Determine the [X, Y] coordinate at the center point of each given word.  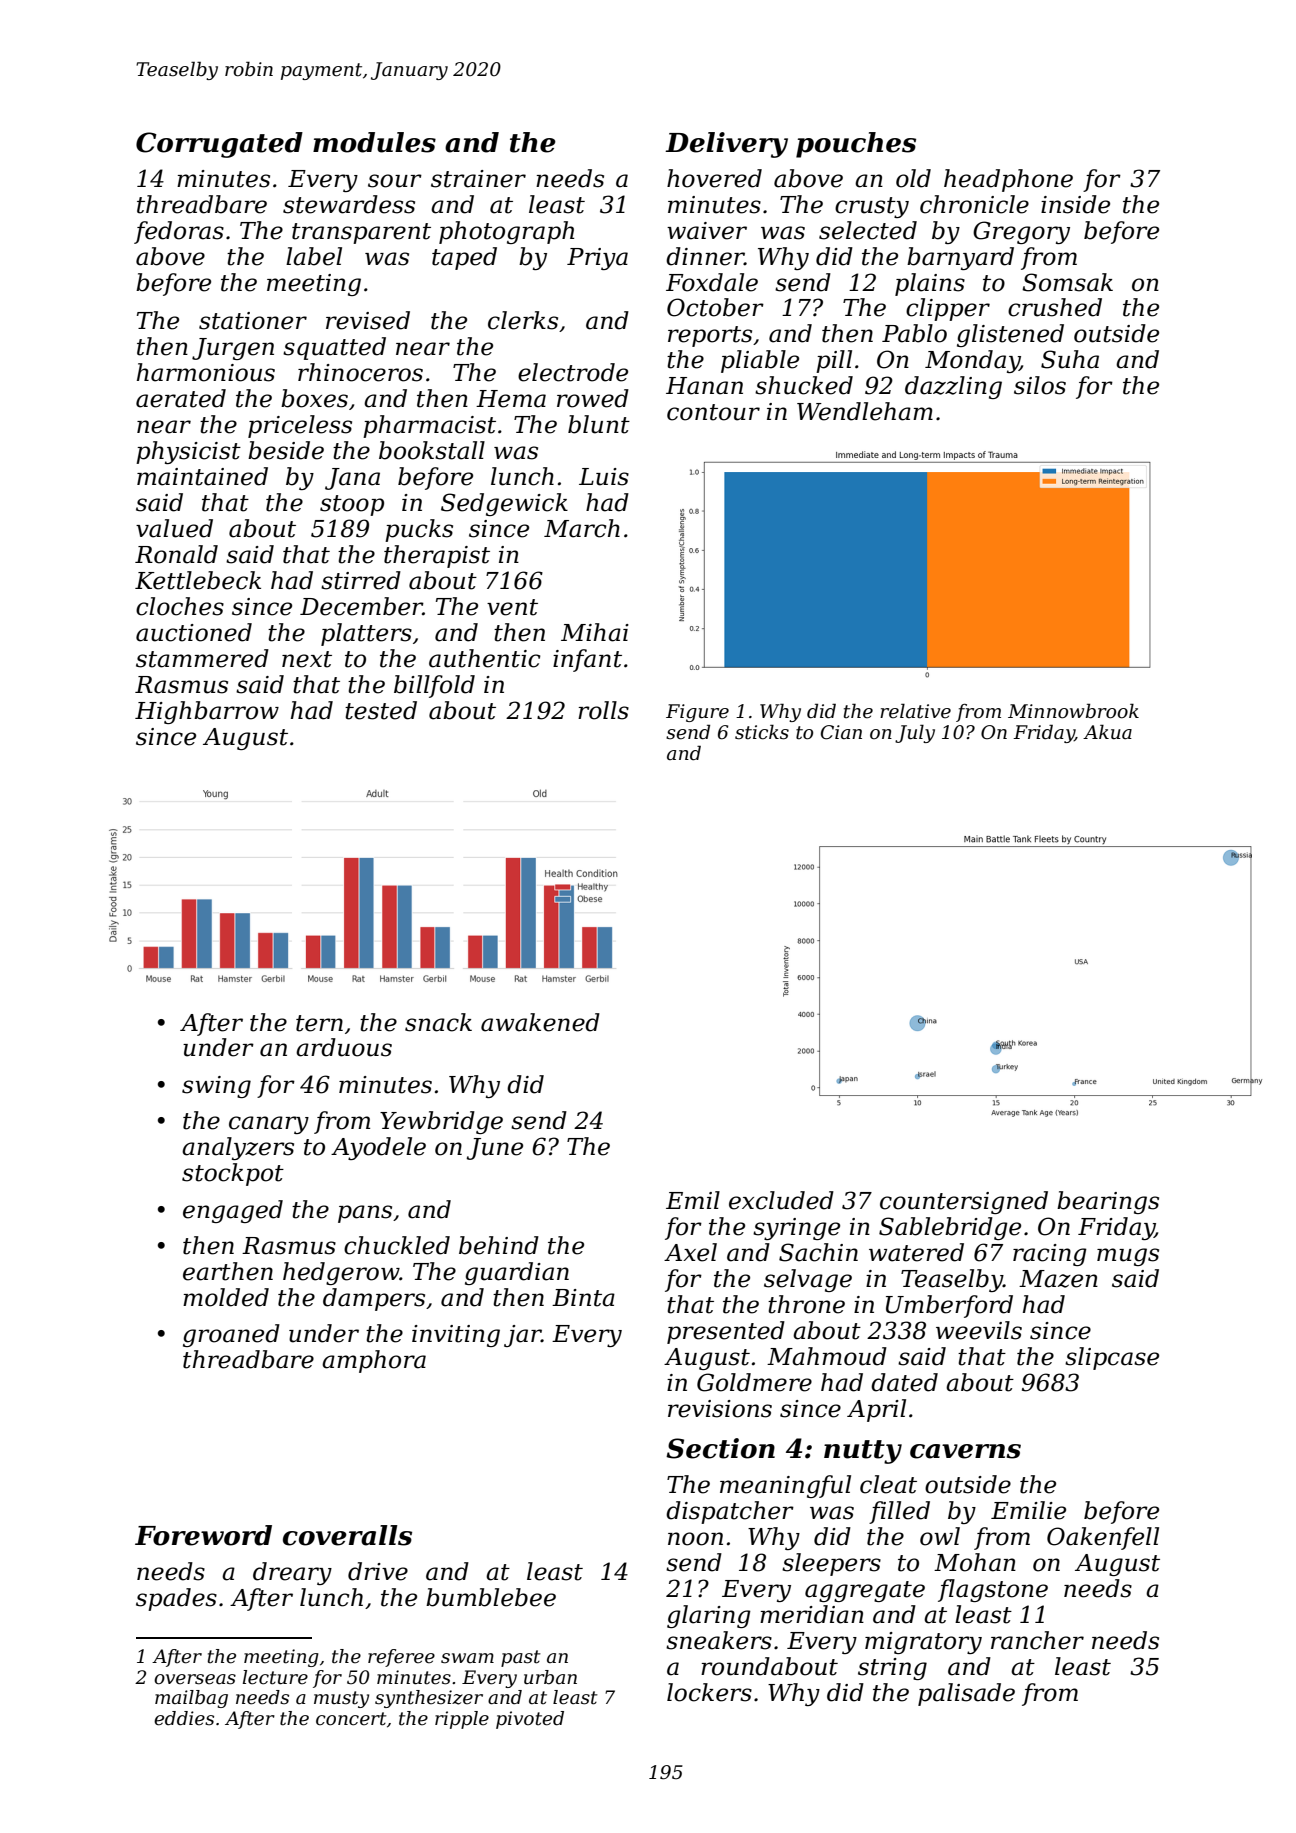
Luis [604, 477]
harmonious [206, 372]
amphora [374, 1361]
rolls [603, 710]
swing [216, 1087]
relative [915, 711]
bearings [1108, 1202]
